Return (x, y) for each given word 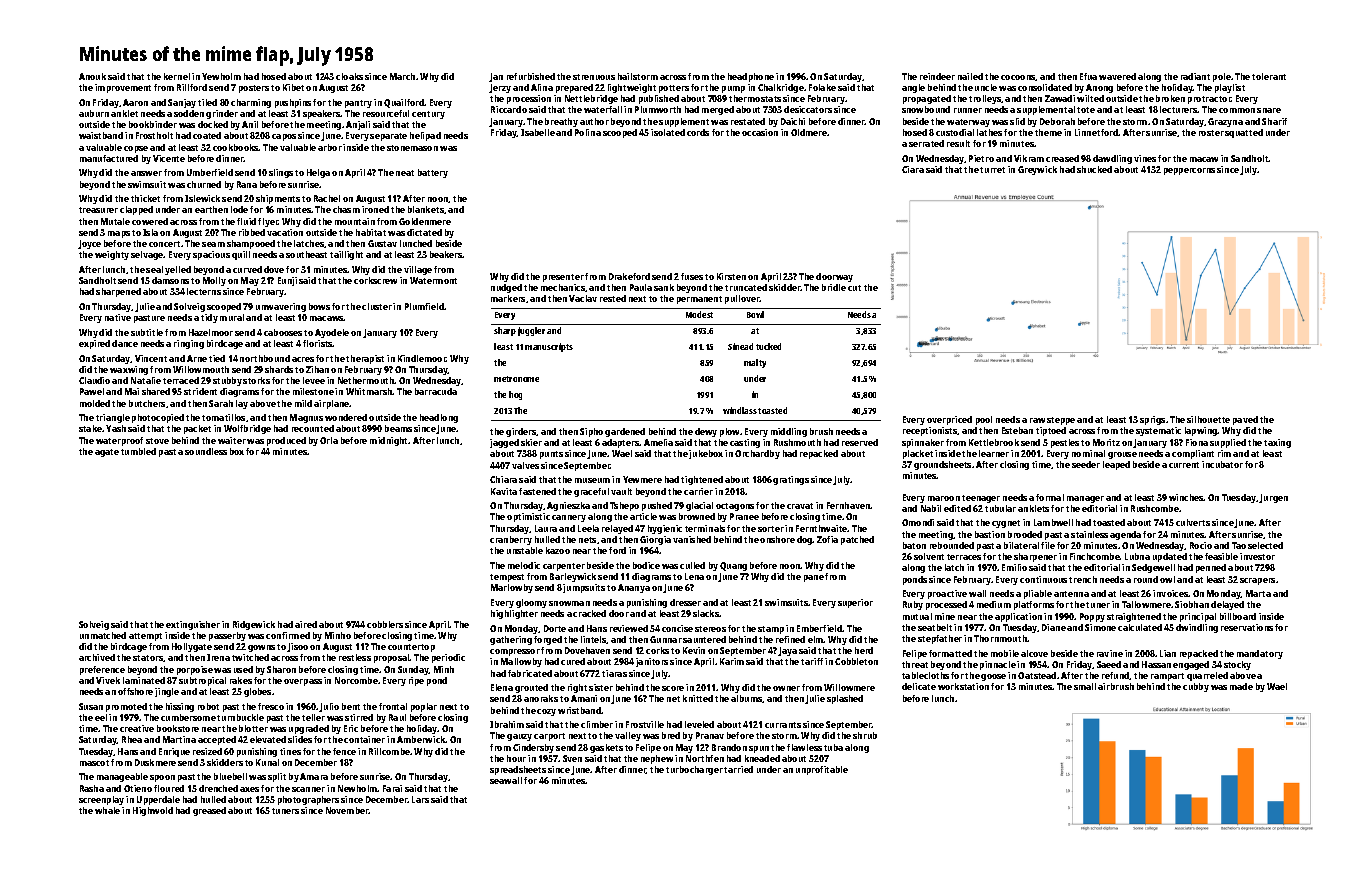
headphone (751, 77)
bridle (834, 287)
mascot (94, 763)
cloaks (349, 76)
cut (854, 288)
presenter (563, 278)
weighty (112, 255)
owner (786, 688)
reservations (1247, 627)
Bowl (755, 314)
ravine (1110, 653)
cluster (377, 306)
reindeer (937, 76)
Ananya (634, 588)
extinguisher (193, 625)
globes (257, 692)
